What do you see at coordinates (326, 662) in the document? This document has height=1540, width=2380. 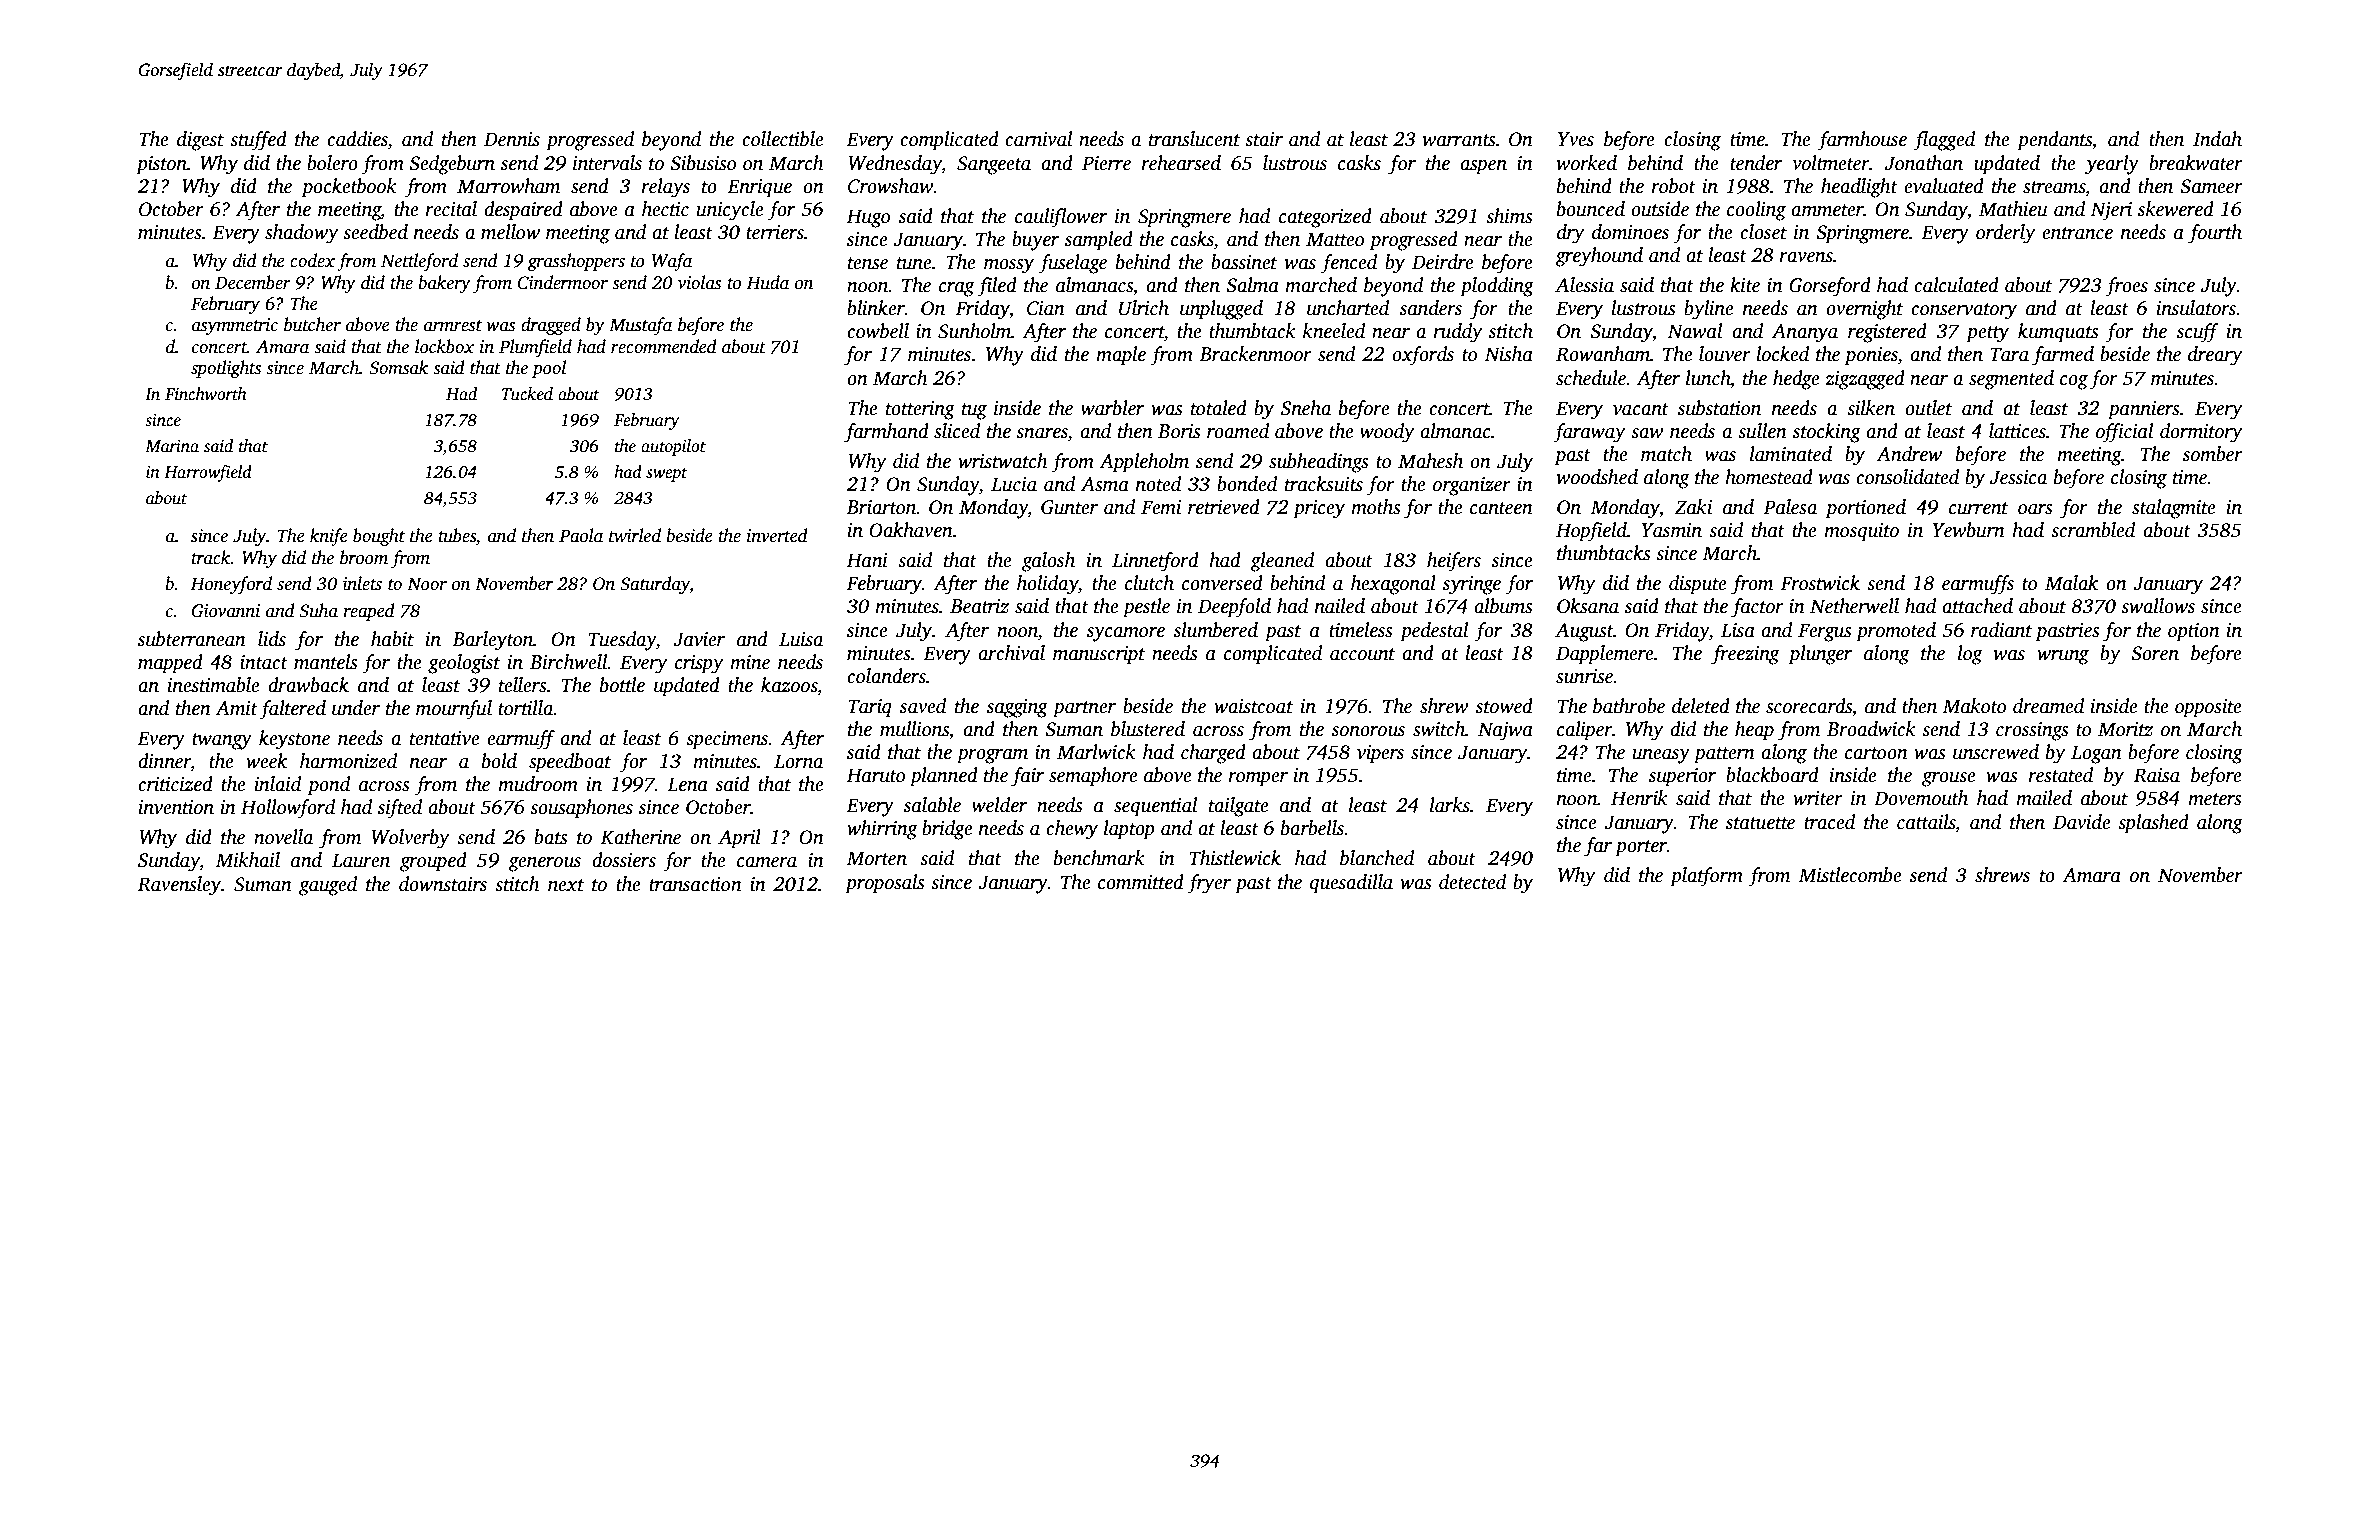 I see `mantels` at bounding box center [326, 662].
